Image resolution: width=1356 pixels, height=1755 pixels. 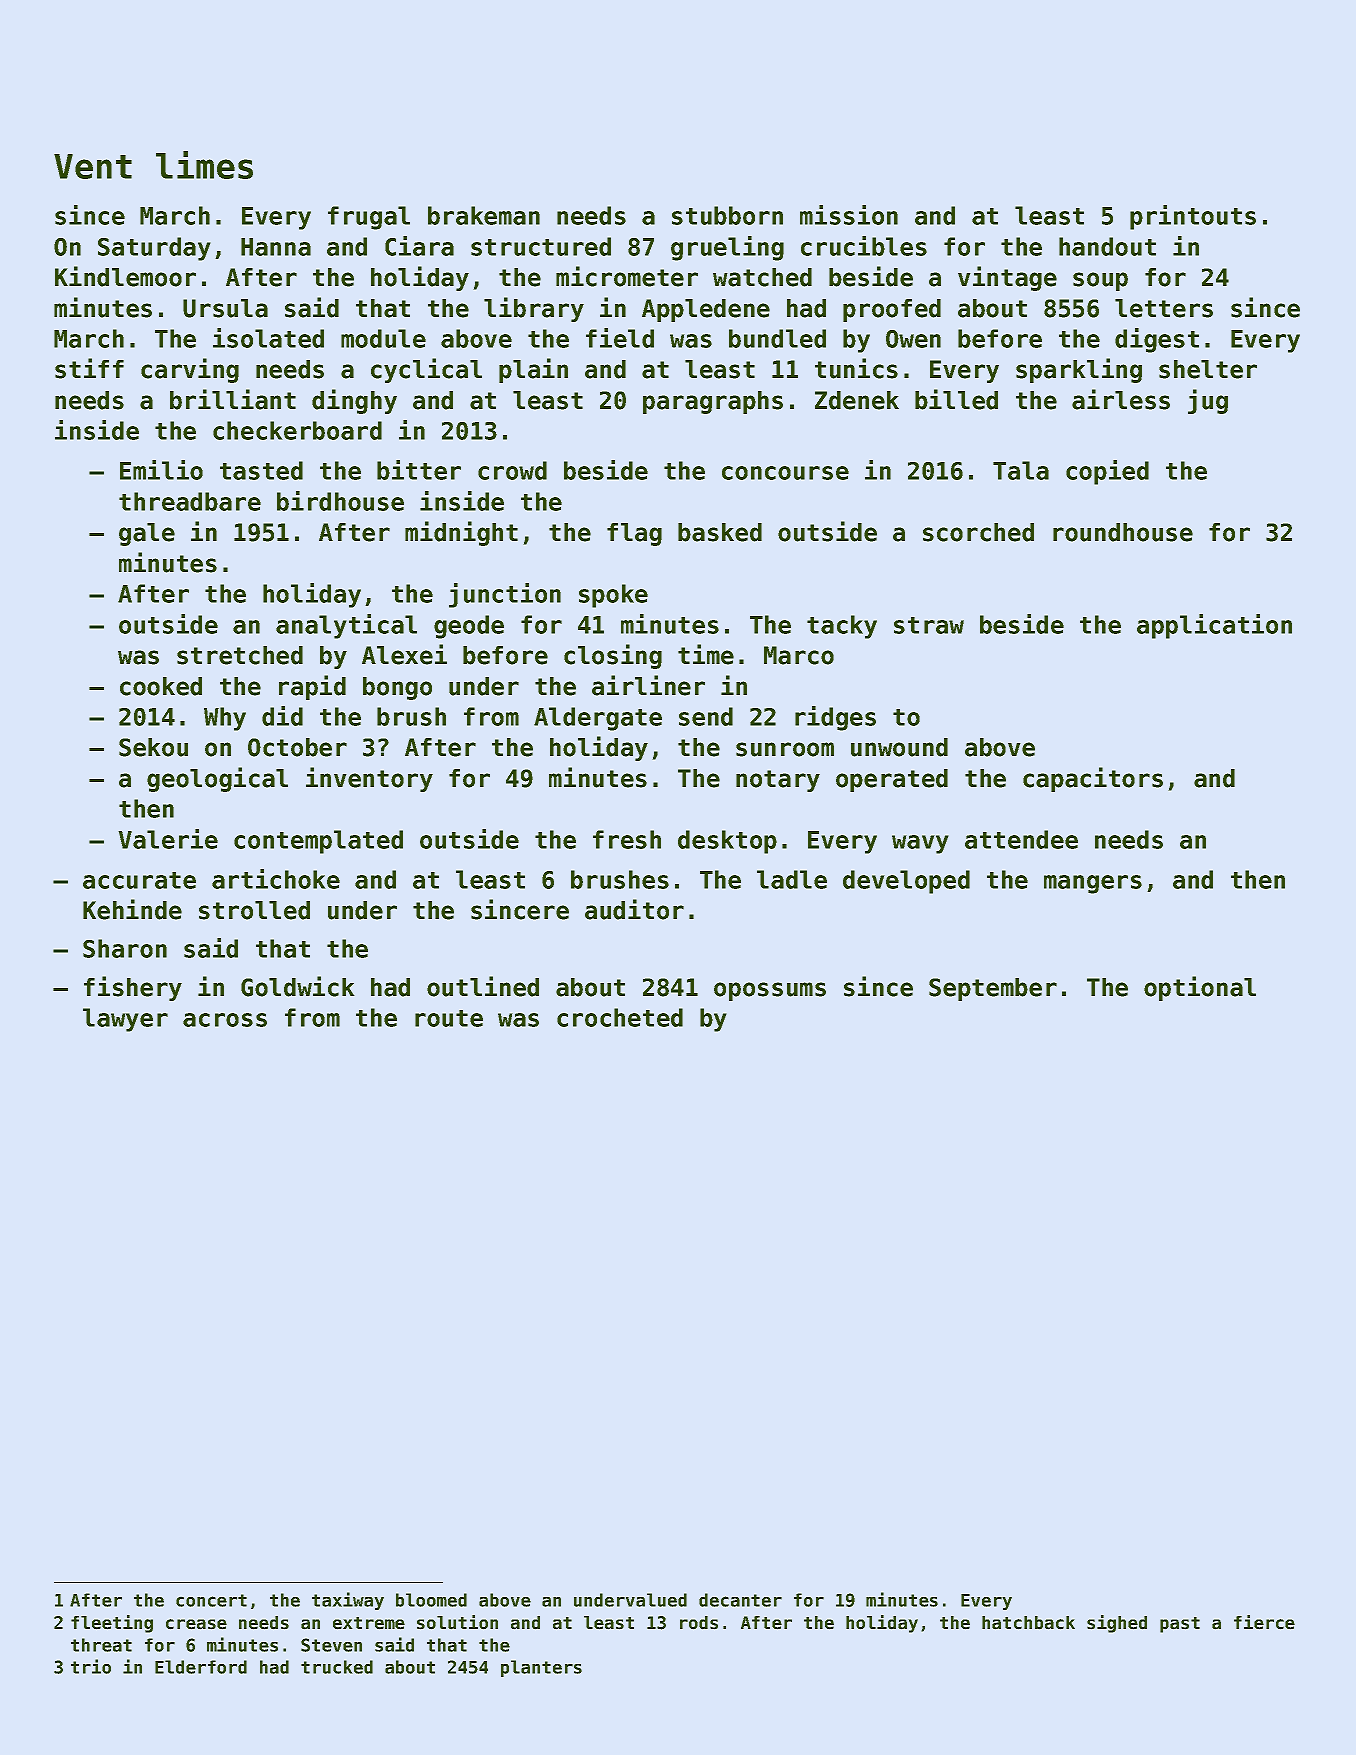 What do you see at coordinates (1193, 217) in the image?
I see `printouts` at bounding box center [1193, 217].
